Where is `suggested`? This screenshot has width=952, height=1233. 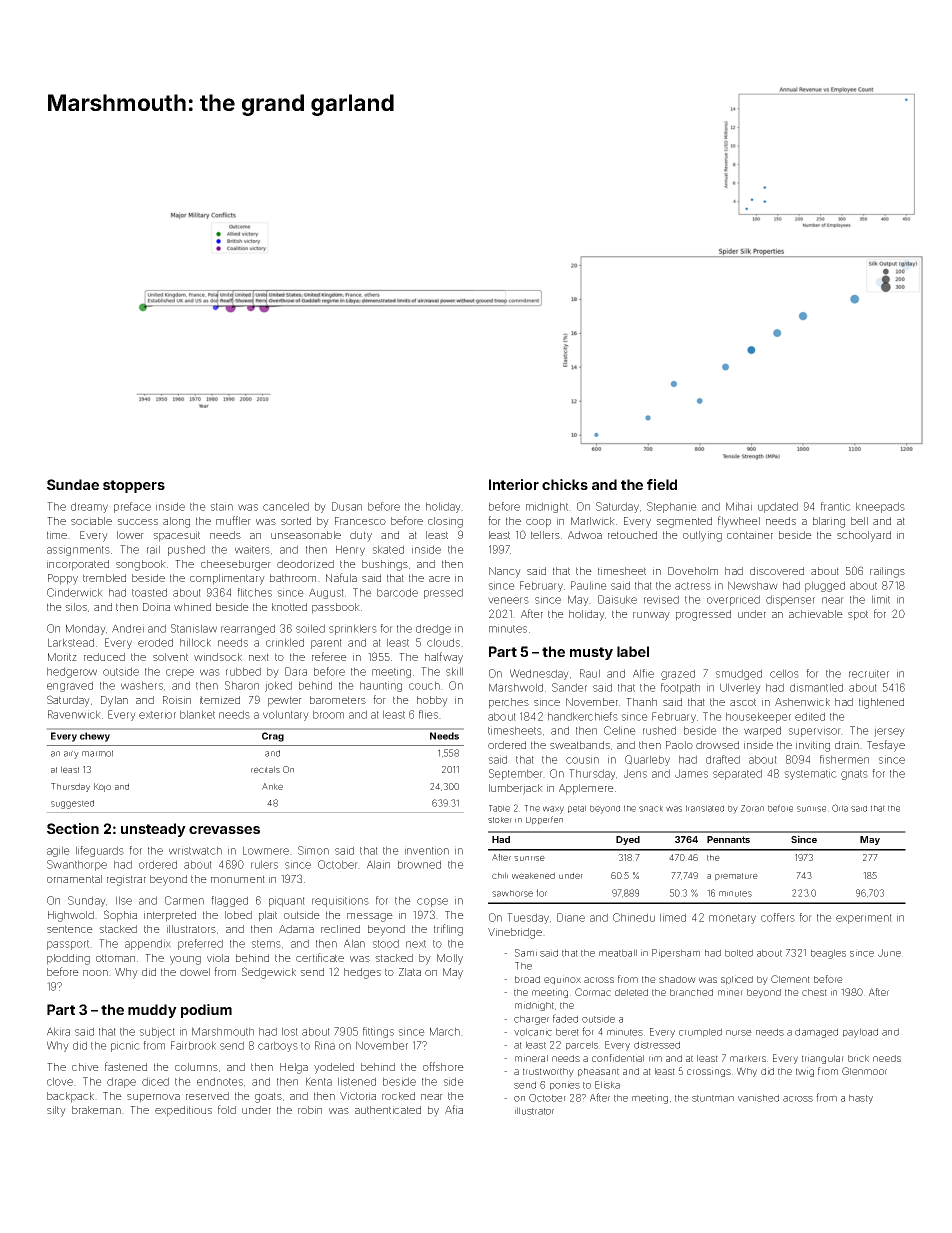 suggested is located at coordinates (72, 804).
